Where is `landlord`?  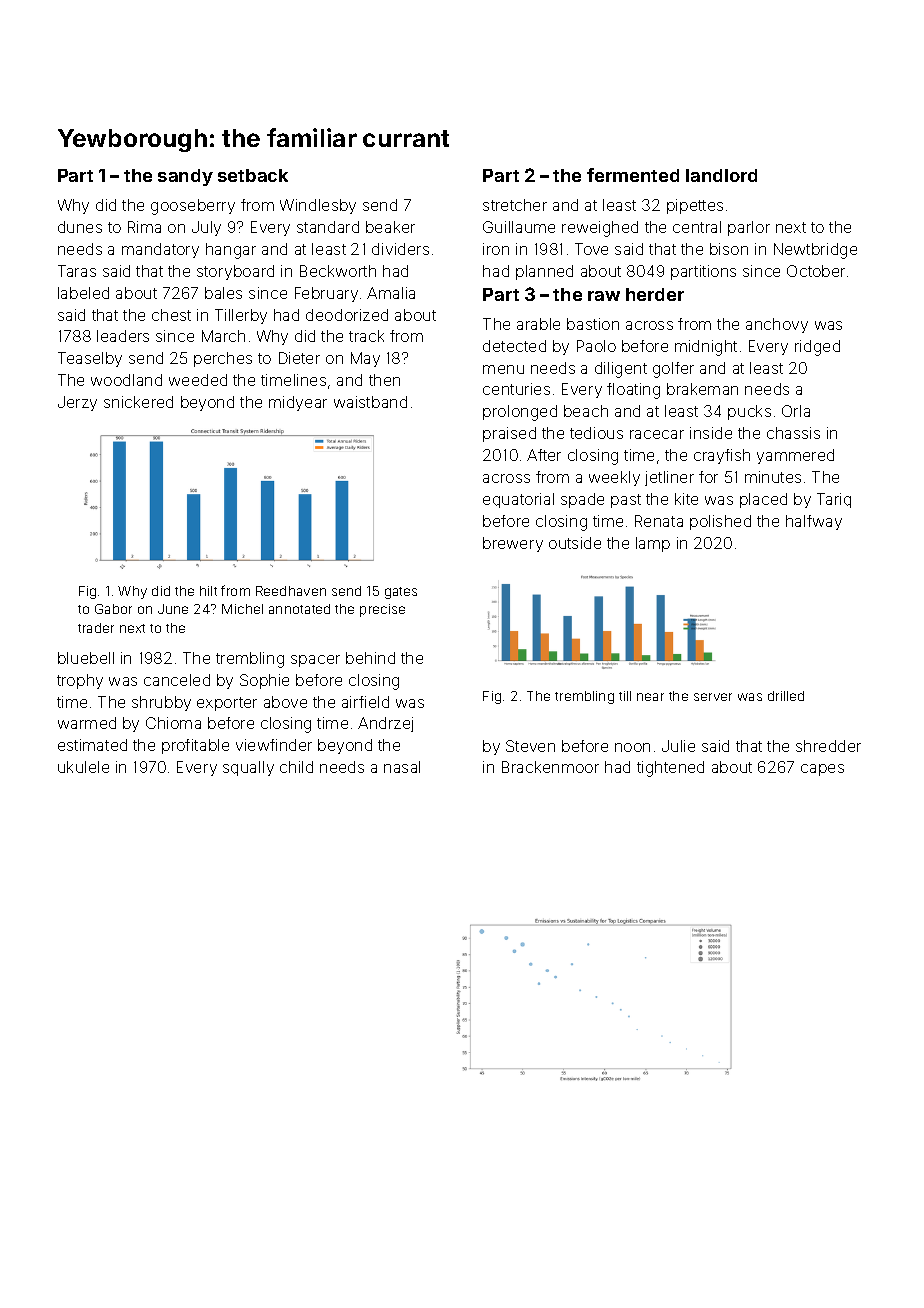
landlord is located at coordinates (721, 175).
